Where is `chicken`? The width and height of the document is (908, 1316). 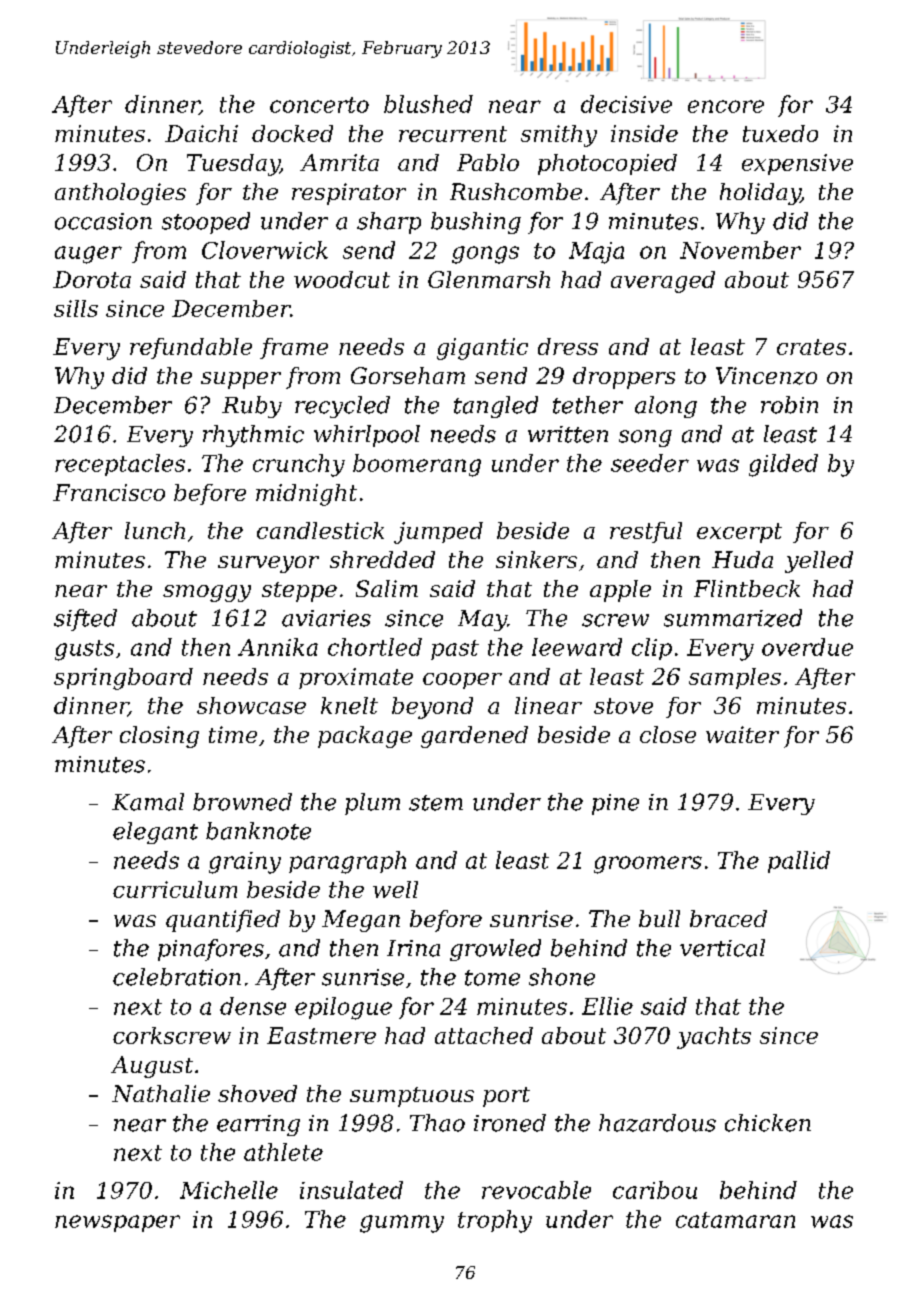
chicken is located at coordinates (768, 1123).
